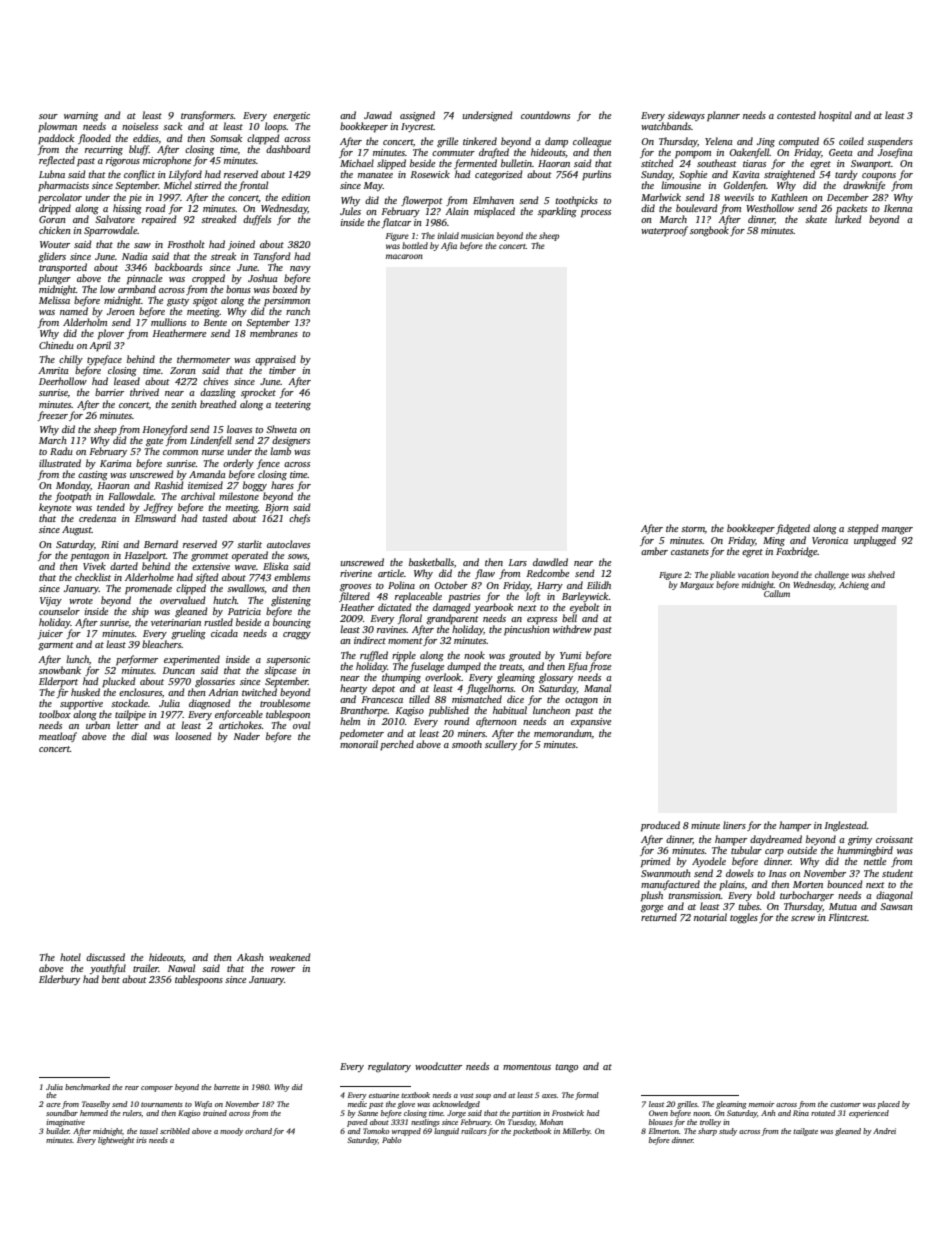 This screenshot has width=952, height=1233. Describe the element at coordinates (863, 529) in the screenshot. I see `stepped` at that location.
